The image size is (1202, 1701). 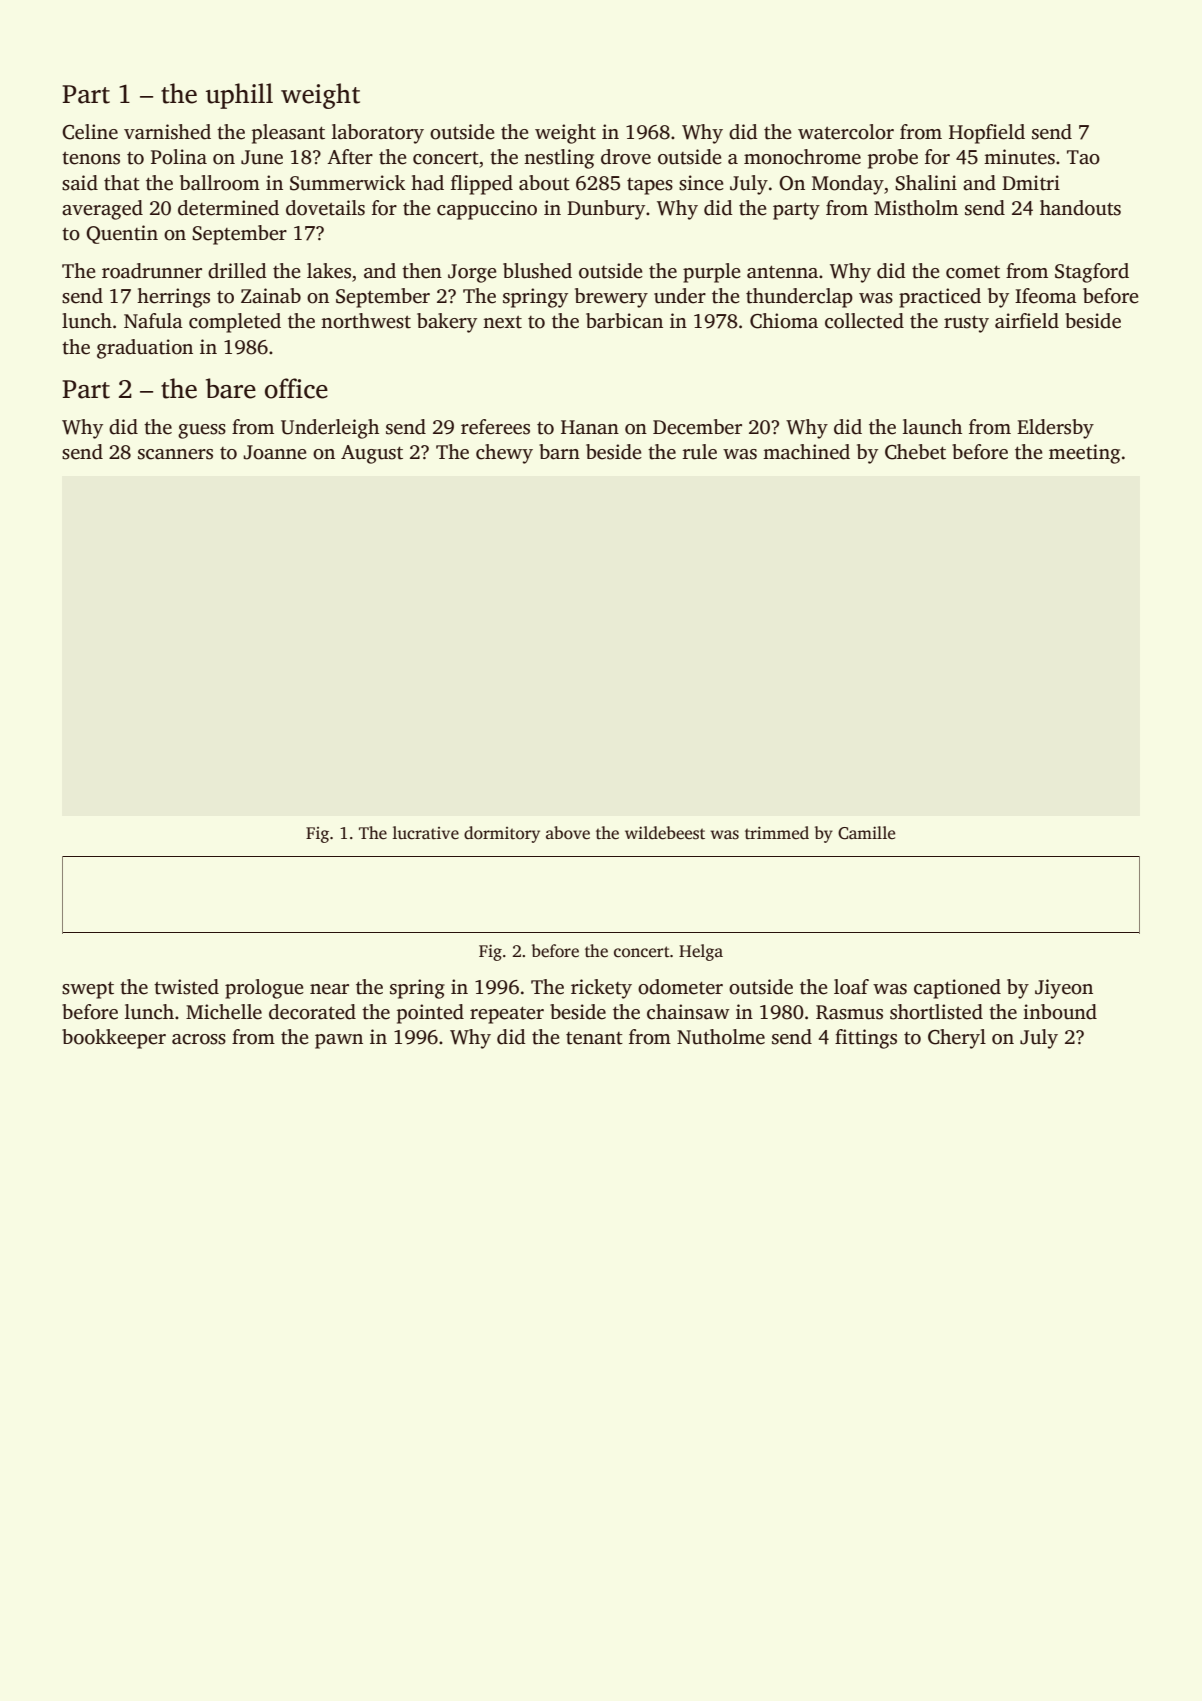 What do you see at coordinates (339, 1041) in the document?
I see `pawn` at bounding box center [339, 1041].
